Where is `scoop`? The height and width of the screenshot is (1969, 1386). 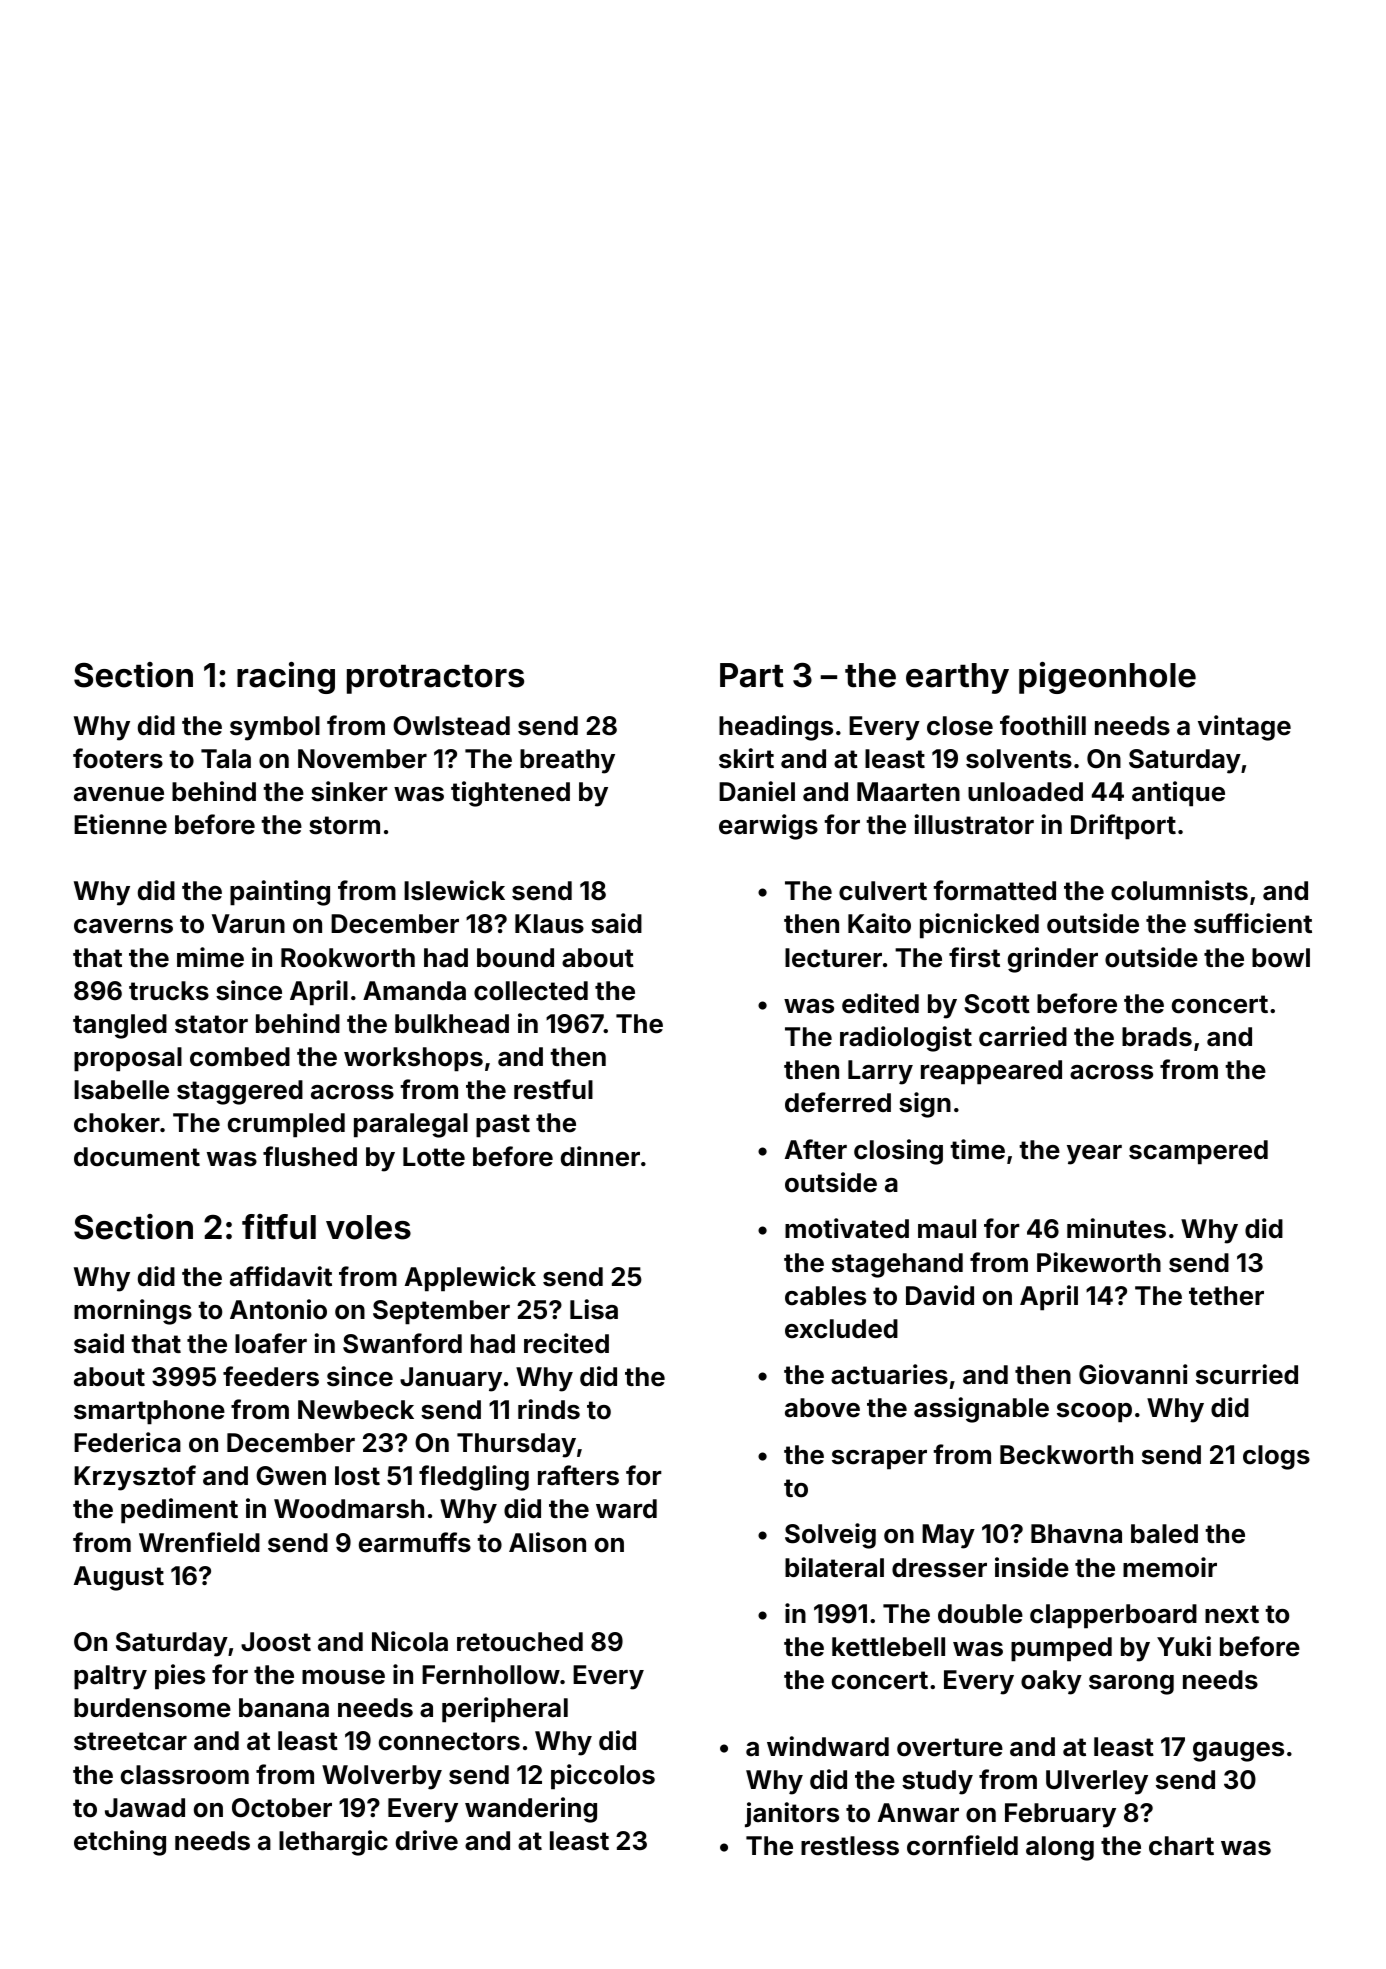 scoop is located at coordinates (1094, 1413).
